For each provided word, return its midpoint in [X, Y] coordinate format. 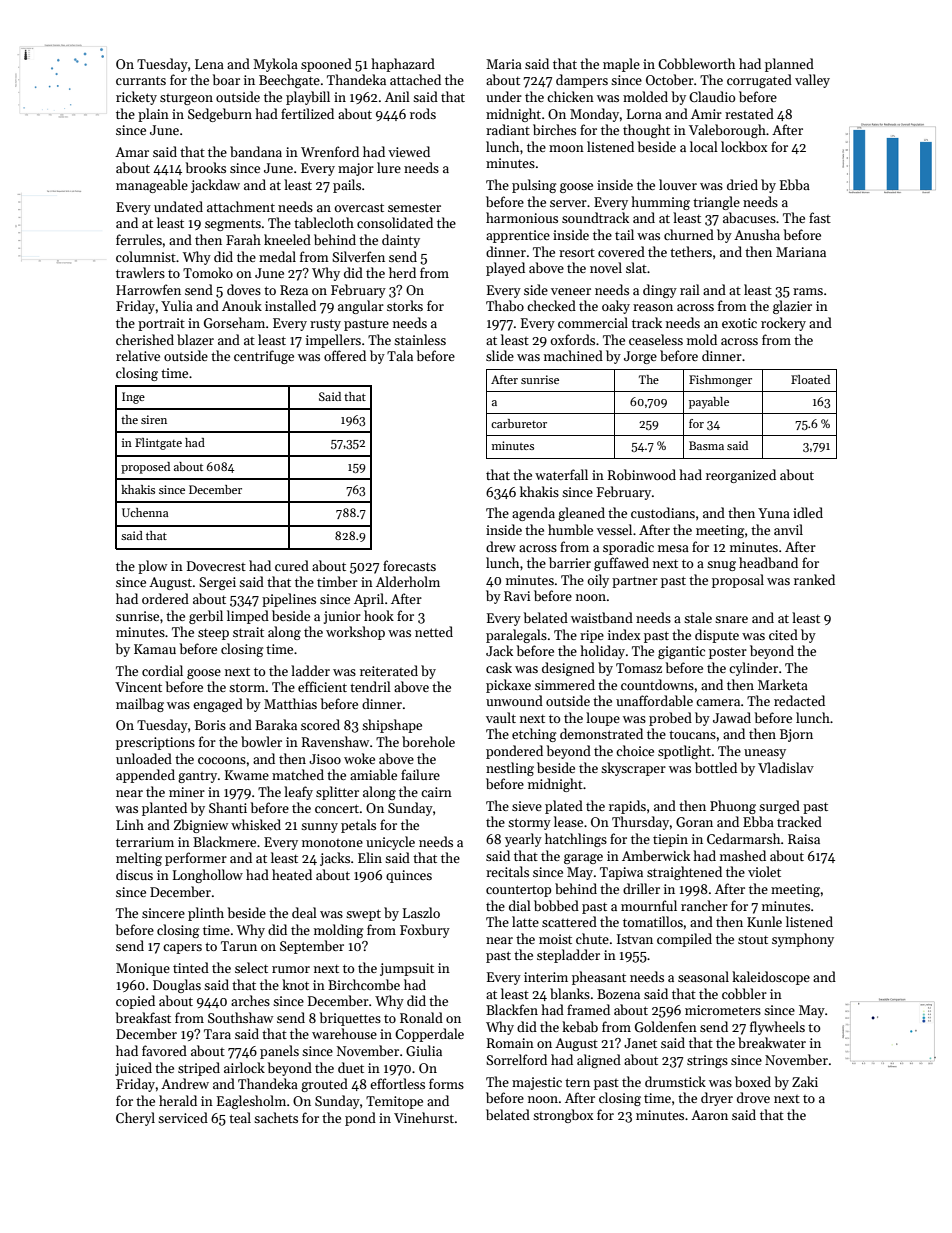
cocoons [222, 760]
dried [742, 184]
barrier [570, 562]
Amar [132, 152]
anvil [788, 529]
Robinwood [642, 474]
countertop [518, 891]
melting [139, 859]
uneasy [765, 754]
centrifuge [264, 357]
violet [764, 871]
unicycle [390, 843]
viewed [409, 151]
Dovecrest [216, 566]
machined [573, 355]
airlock [244, 1067]
